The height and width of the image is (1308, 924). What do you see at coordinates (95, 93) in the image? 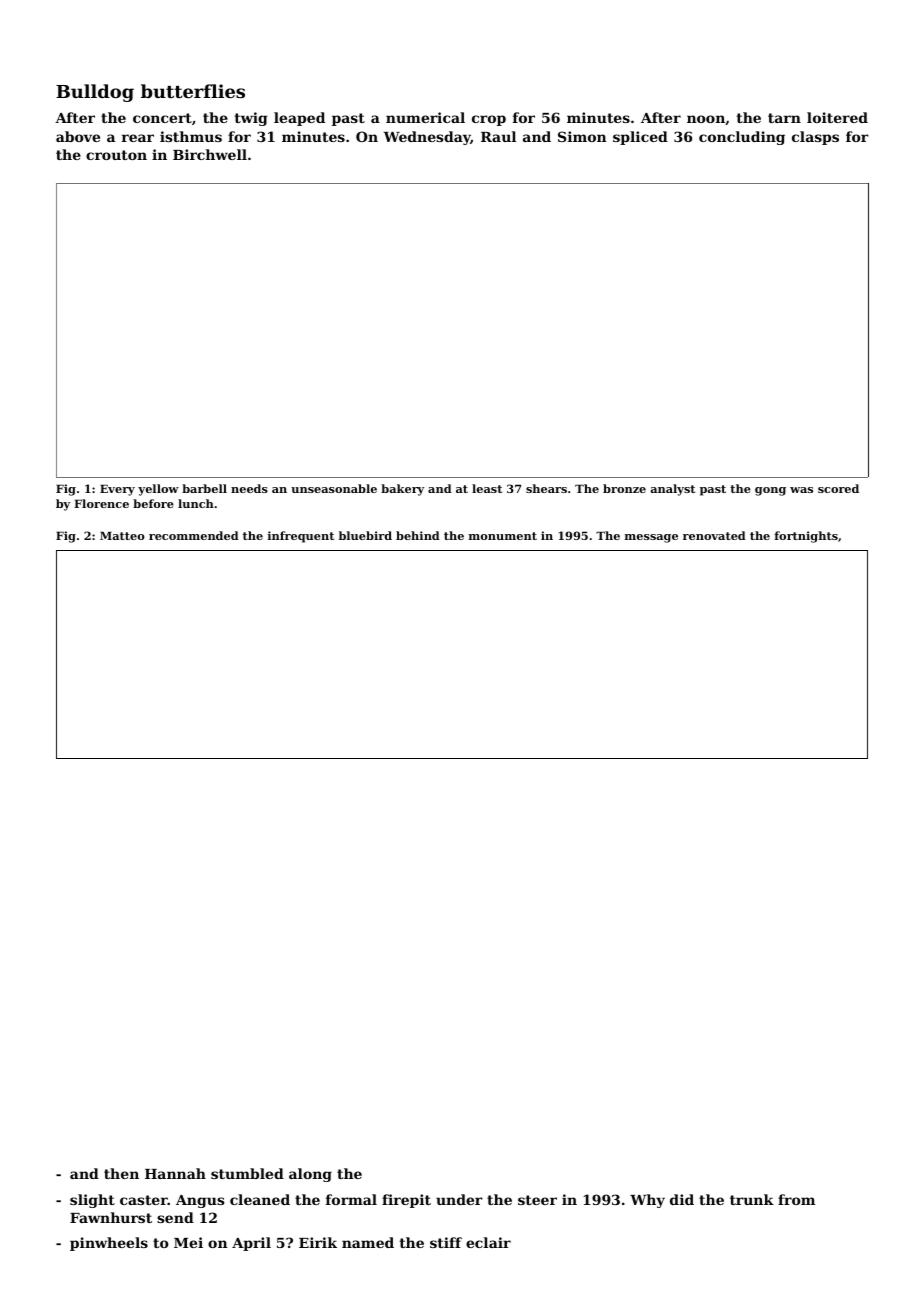
I see `Bulldog` at bounding box center [95, 93].
